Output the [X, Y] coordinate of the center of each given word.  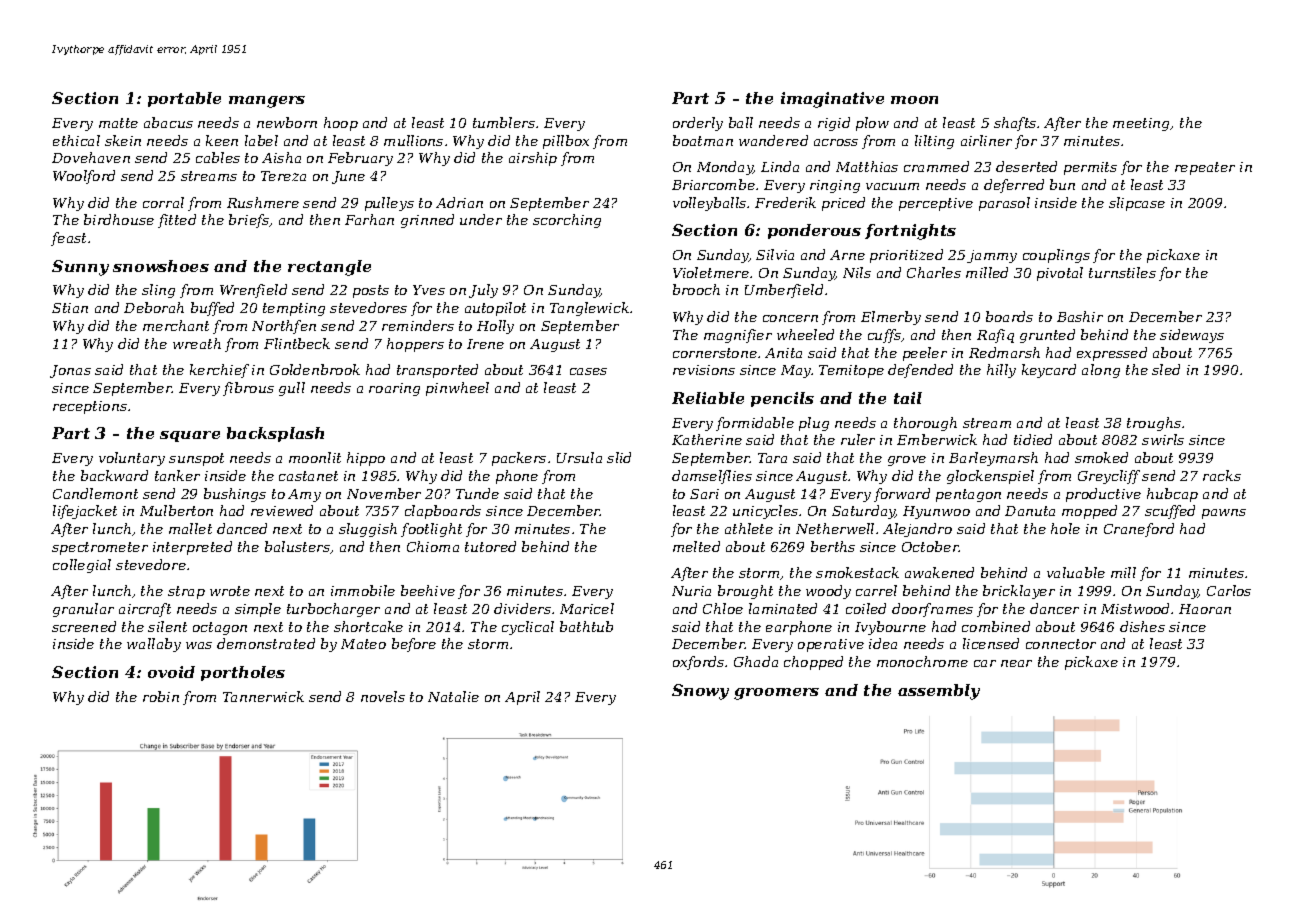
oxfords [698, 663]
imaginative [832, 100]
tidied [1033, 439]
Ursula [579, 457]
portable [184, 99]
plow [872, 124]
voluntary [132, 459]
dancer [1054, 608]
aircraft [145, 610]
